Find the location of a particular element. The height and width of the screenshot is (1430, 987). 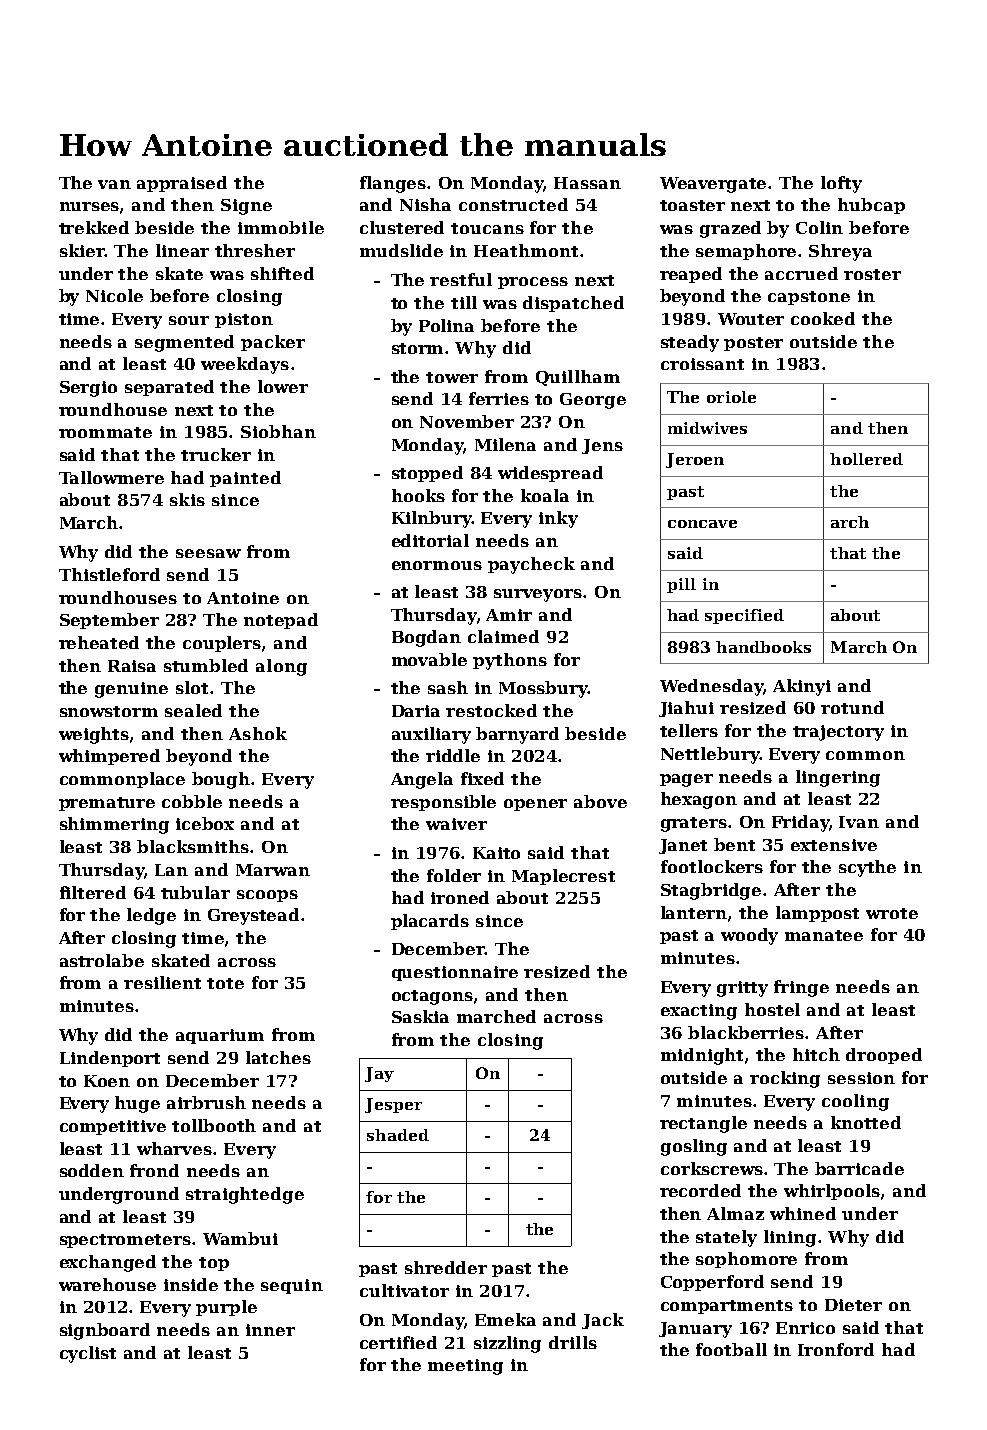

Ironford is located at coordinates (836, 1349).
